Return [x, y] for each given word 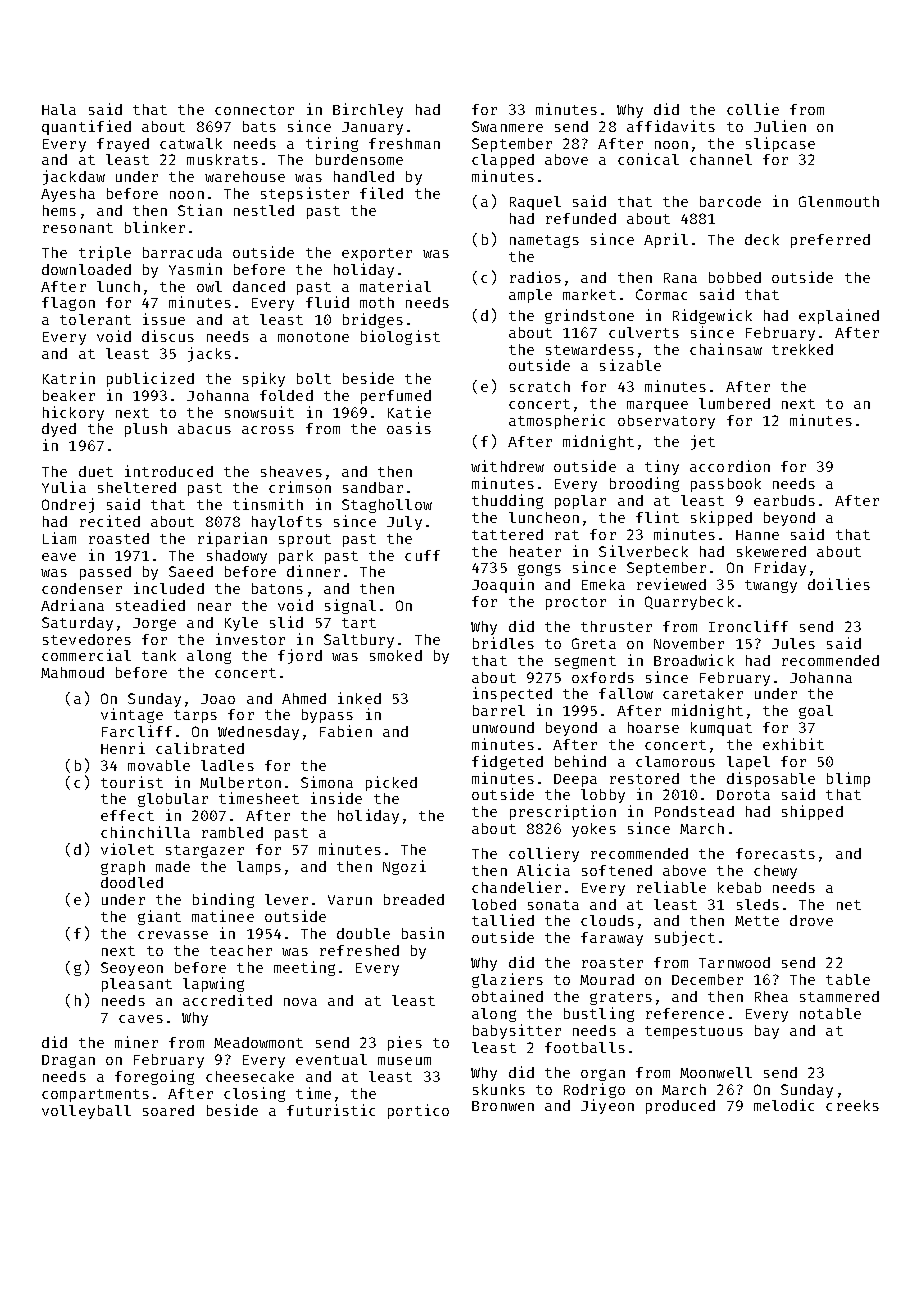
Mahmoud [72, 672]
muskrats [222, 159]
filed [381, 193]
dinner [313, 571]
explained [839, 316]
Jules [793, 643]
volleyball [86, 1112]
